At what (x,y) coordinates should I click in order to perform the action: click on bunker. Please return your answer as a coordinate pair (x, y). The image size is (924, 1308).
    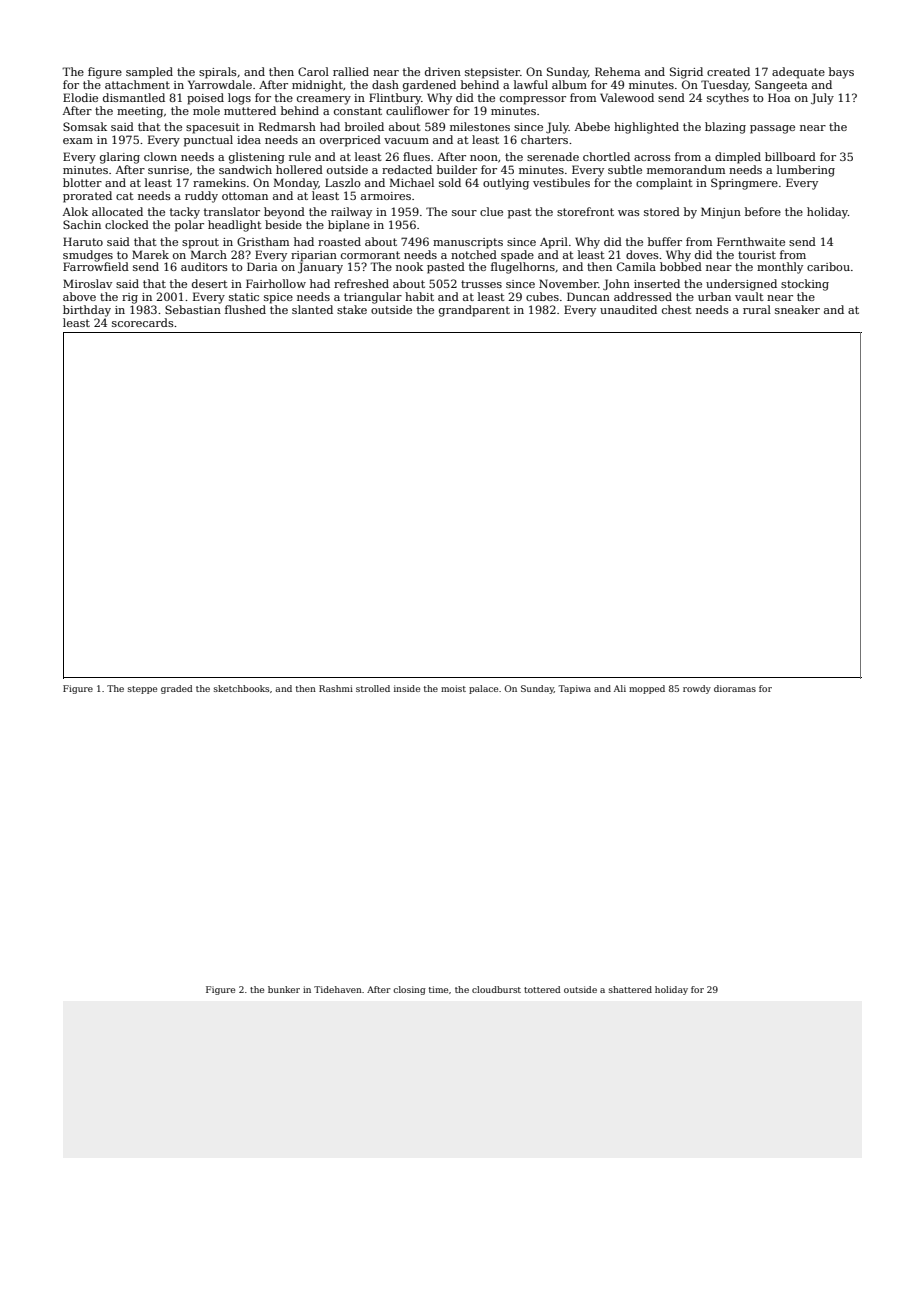
    Looking at the image, I should click on (284, 989).
